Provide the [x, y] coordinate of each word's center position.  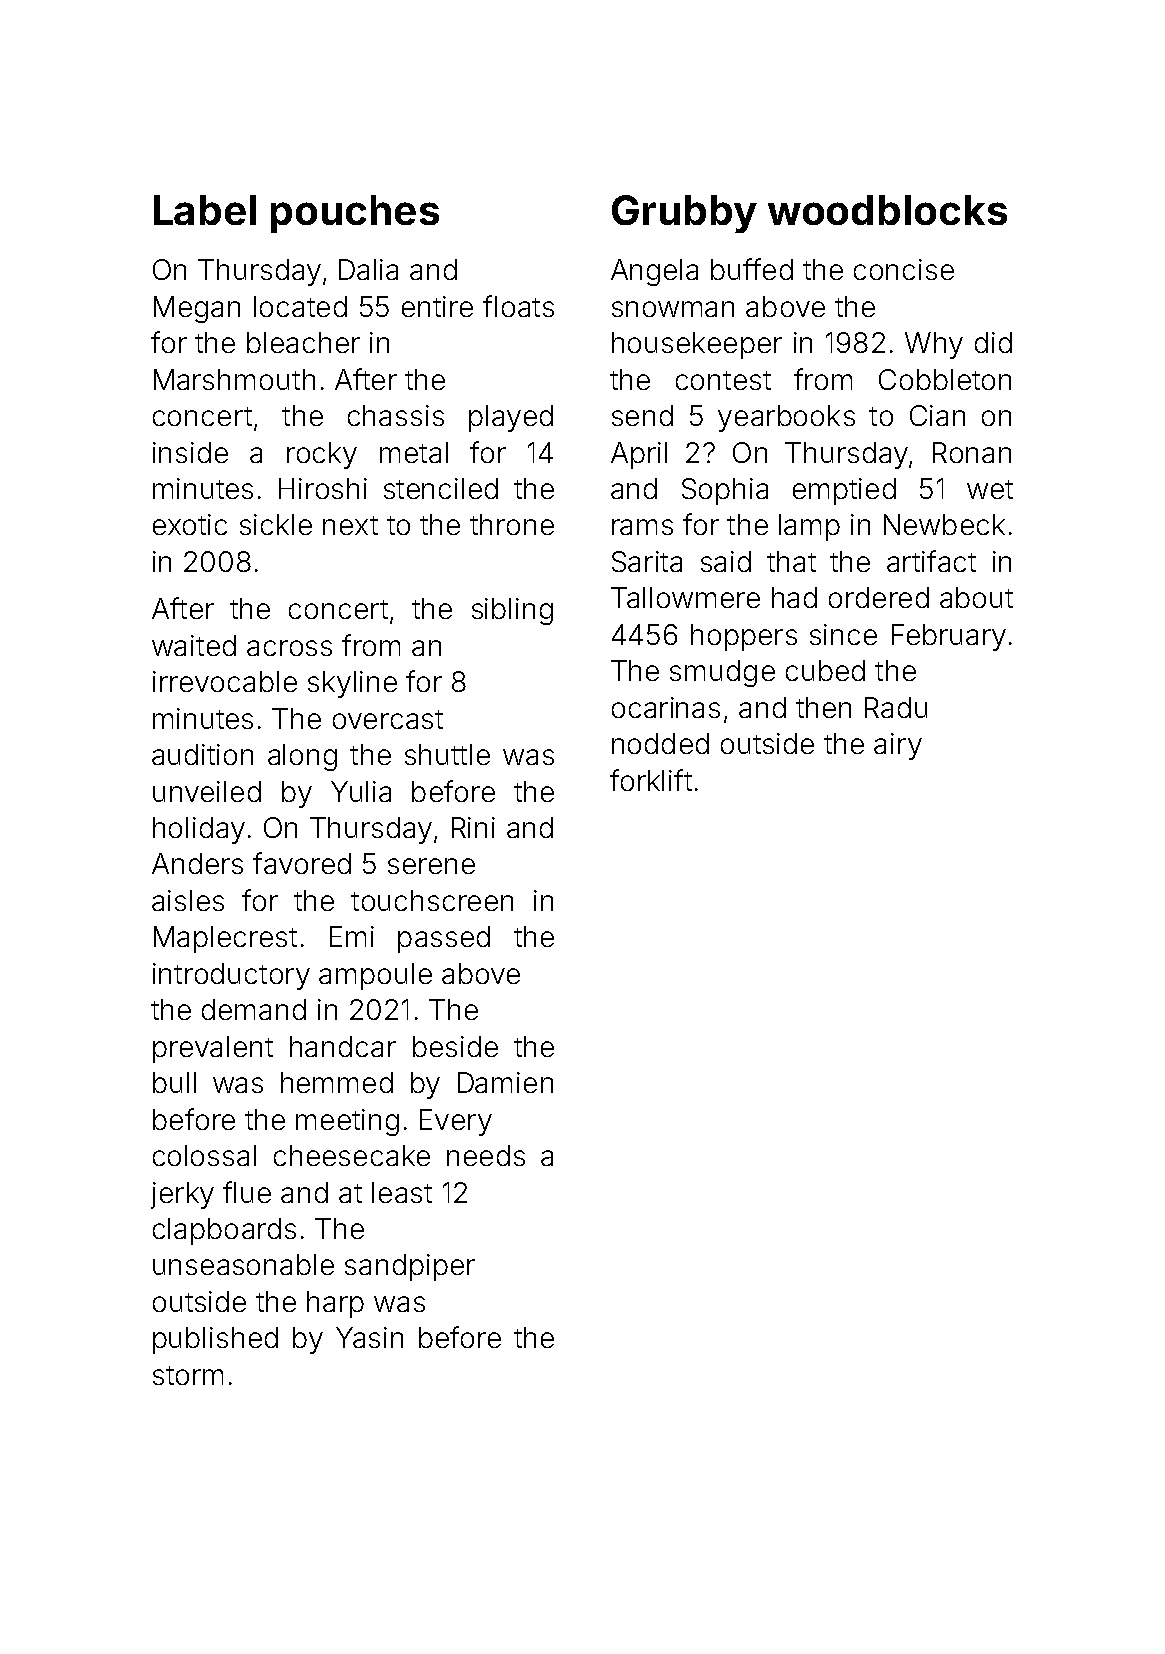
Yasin [369, 1337]
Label [205, 210]
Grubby [684, 214]
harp [335, 1304]
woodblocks [887, 210]
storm [188, 1375]
